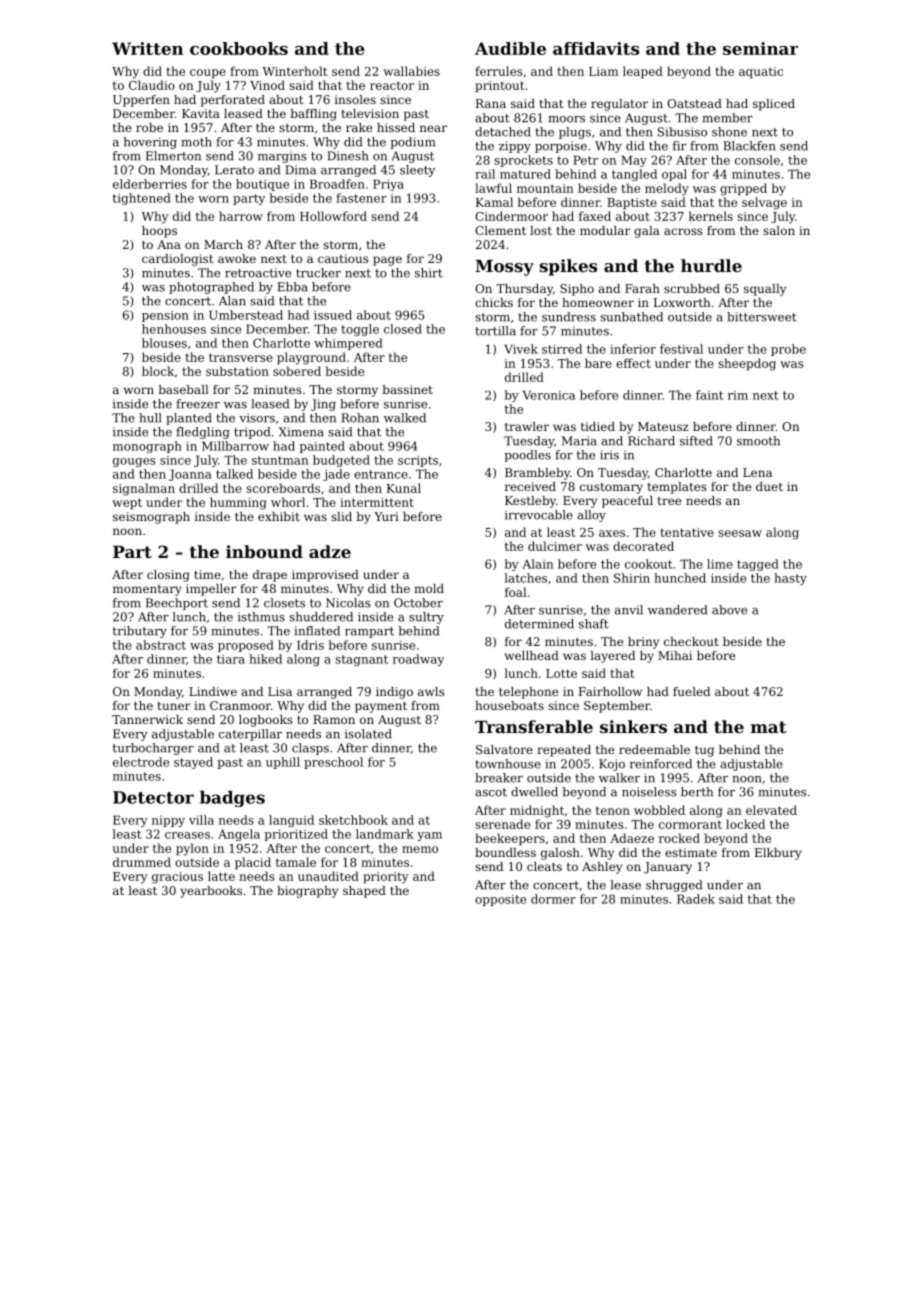 Image resolution: width=924 pixels, height=1308 pixels. Describe the element at coordinates (691, 852) in the page. I see `estimate` at that location.
